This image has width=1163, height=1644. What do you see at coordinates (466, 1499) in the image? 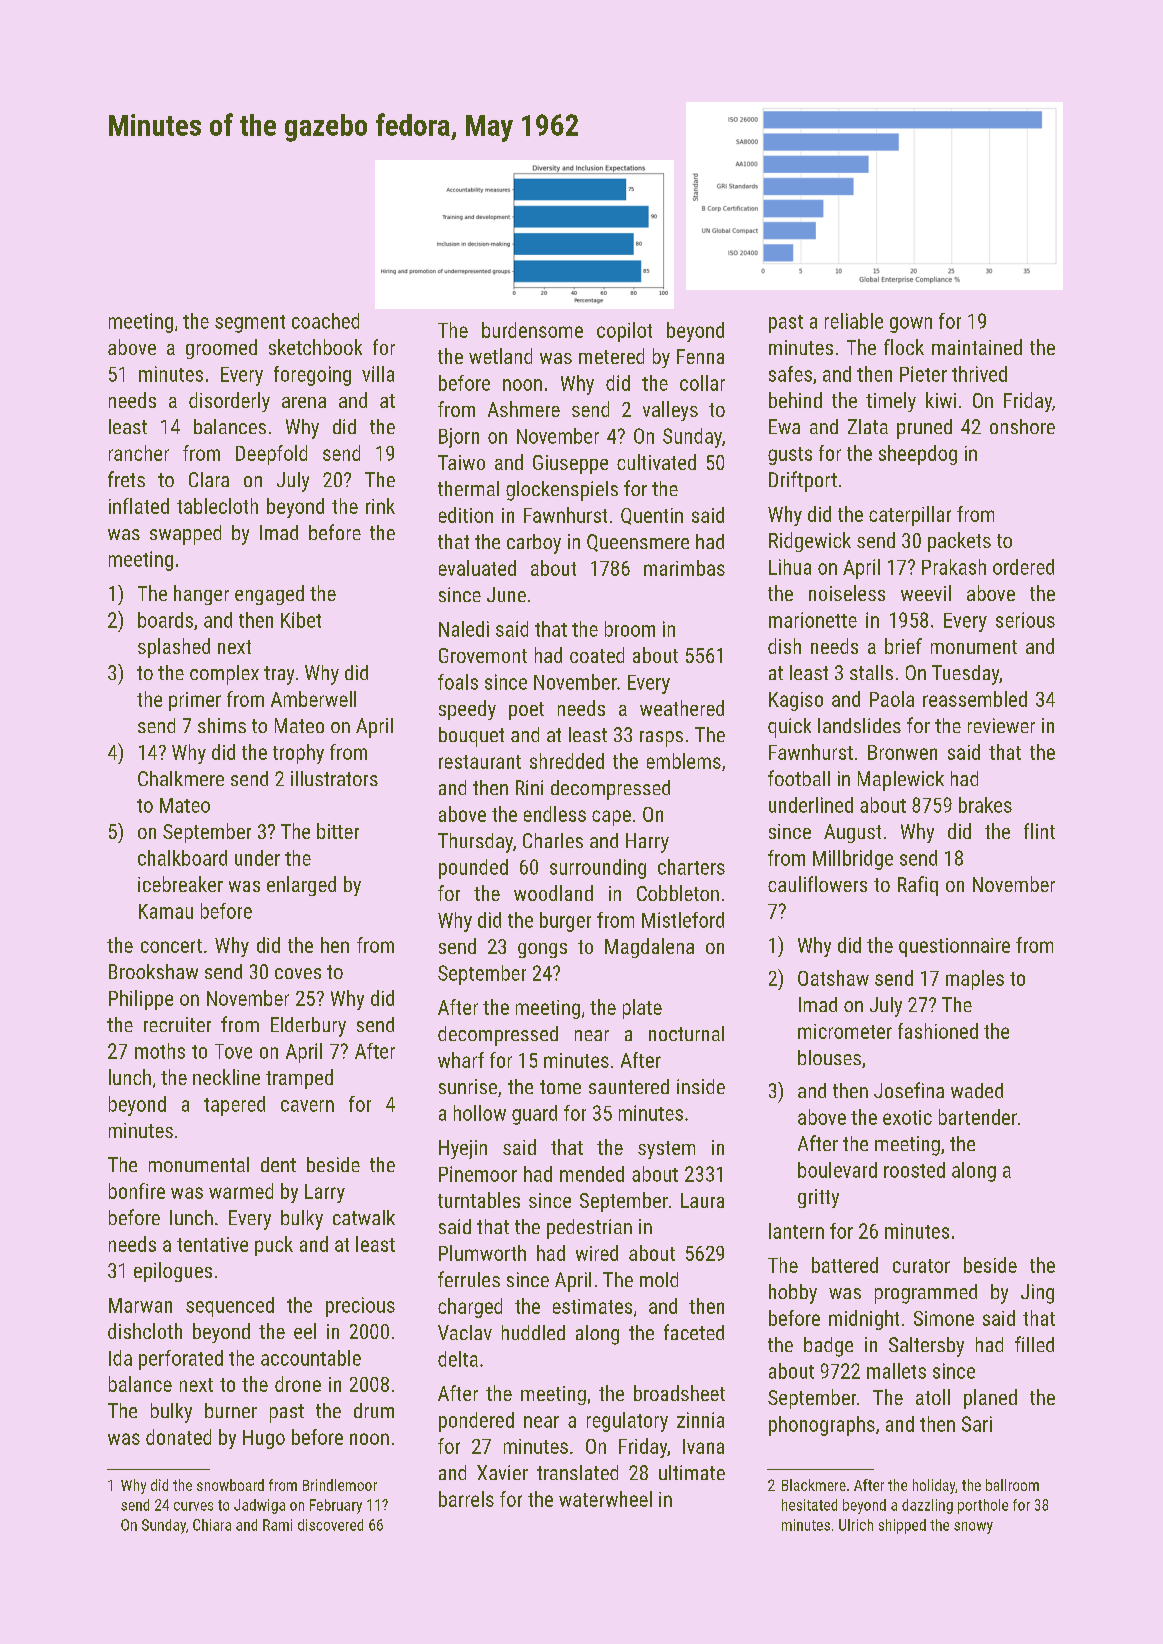
I see `barrels` at bounding box center [466, 1499].
